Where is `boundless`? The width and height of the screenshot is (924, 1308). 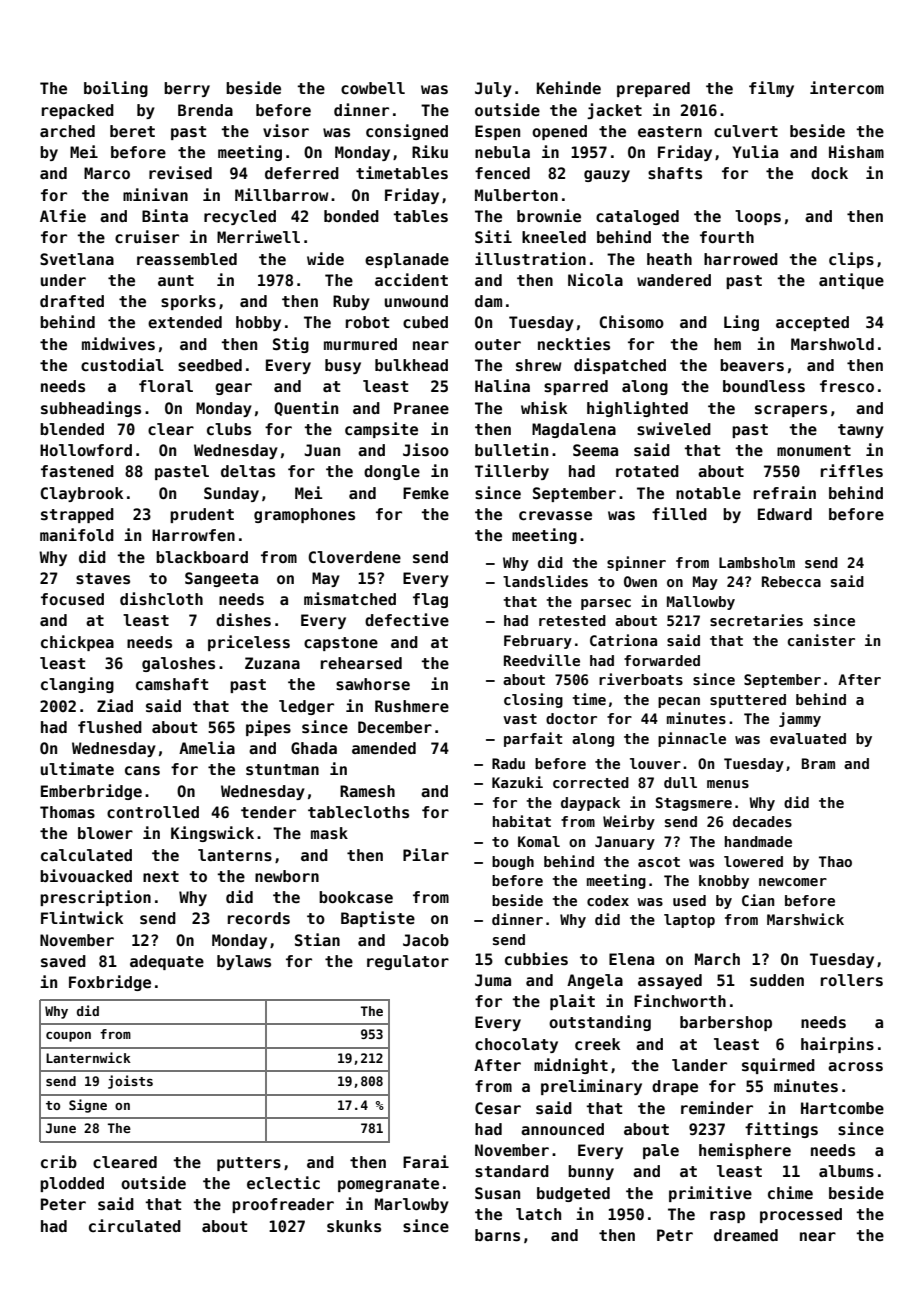 boundless is located at coordinates (764, 386).
